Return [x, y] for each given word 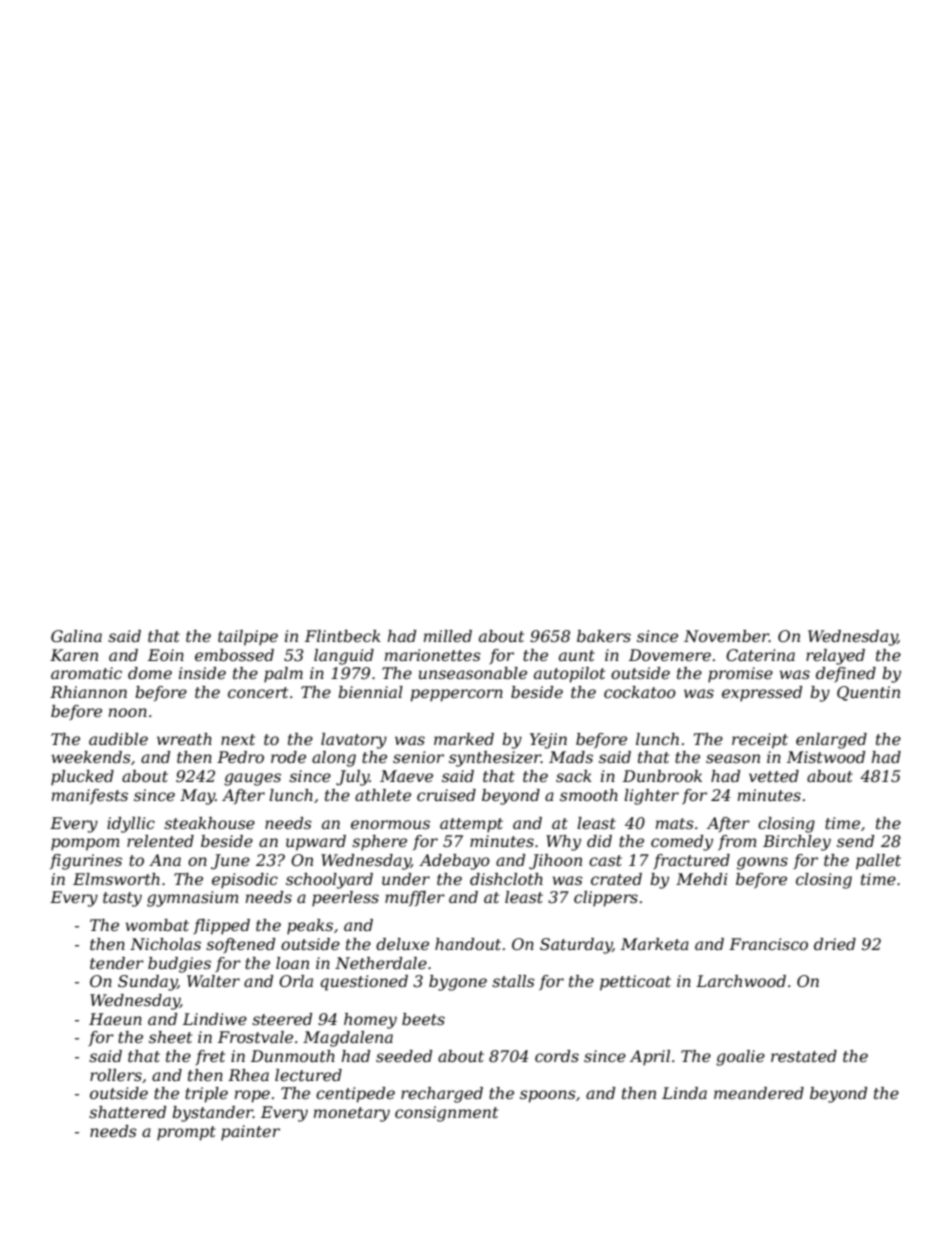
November [726, 636]
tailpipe [248, 638]
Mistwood [826, 757]
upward [316, 843]
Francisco [768, 944]
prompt [186, 1133]
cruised [446, 795]
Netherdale [381, 963]
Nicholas [165, 944]
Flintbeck [343, 636]
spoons [548, 1096]
